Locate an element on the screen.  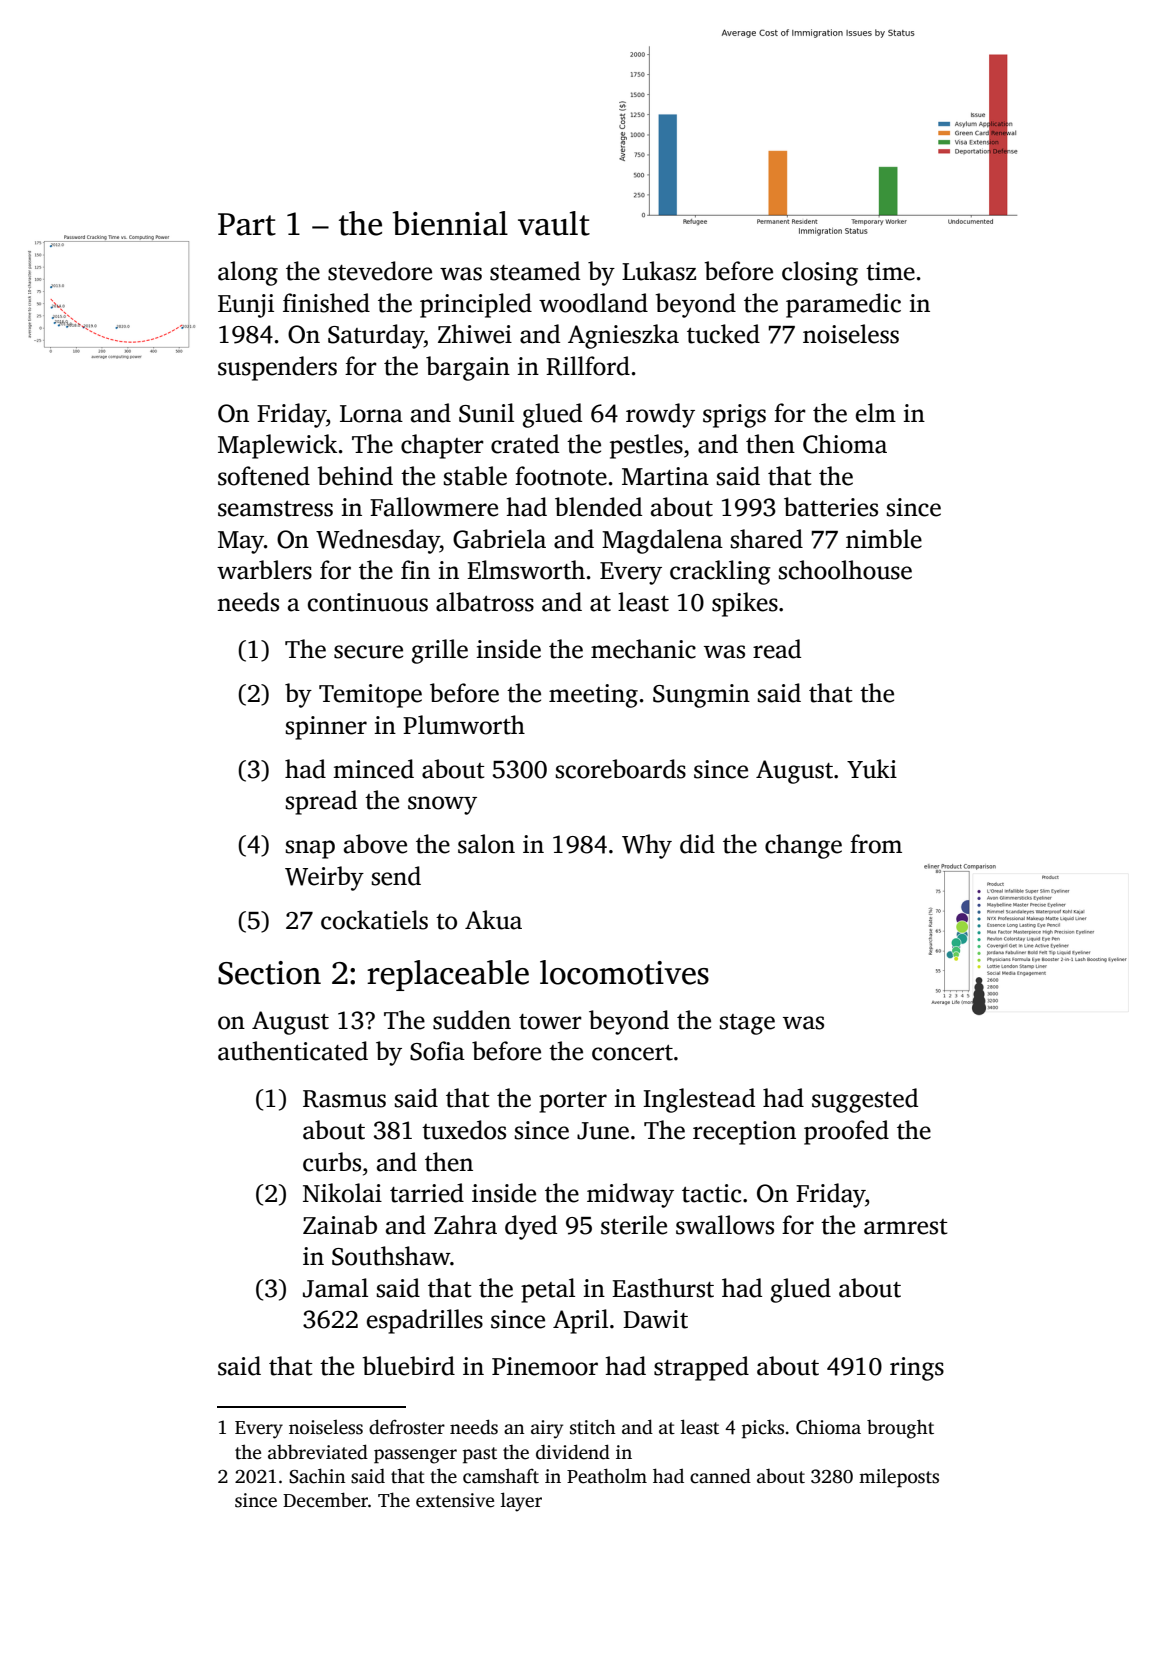
paramedic is located at coordinates (843, 305).
